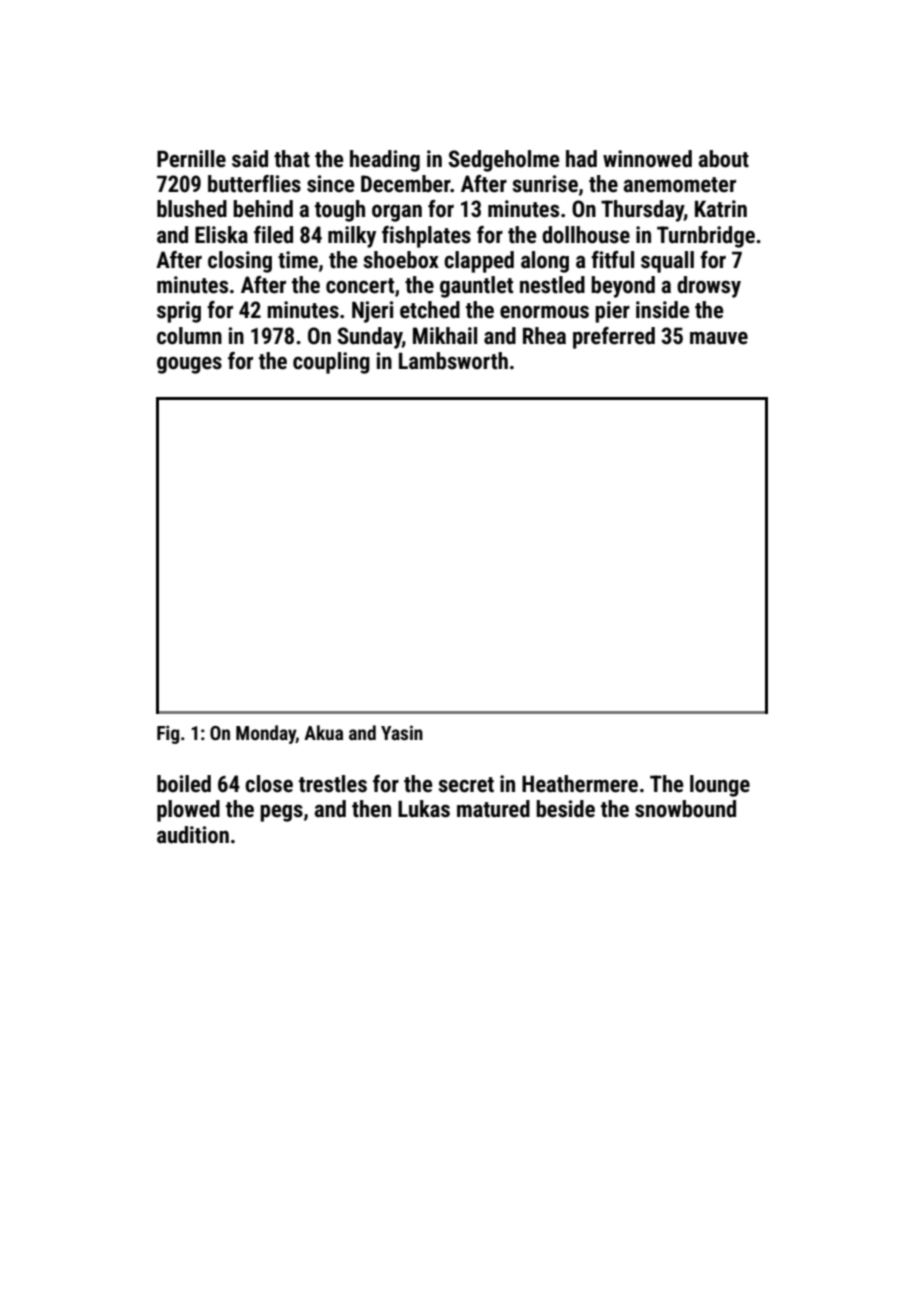 The height and width of the page is (1311, 924). Describe the element at coordinates (476, 287) in the page. I see `gauntlet` at that location.
